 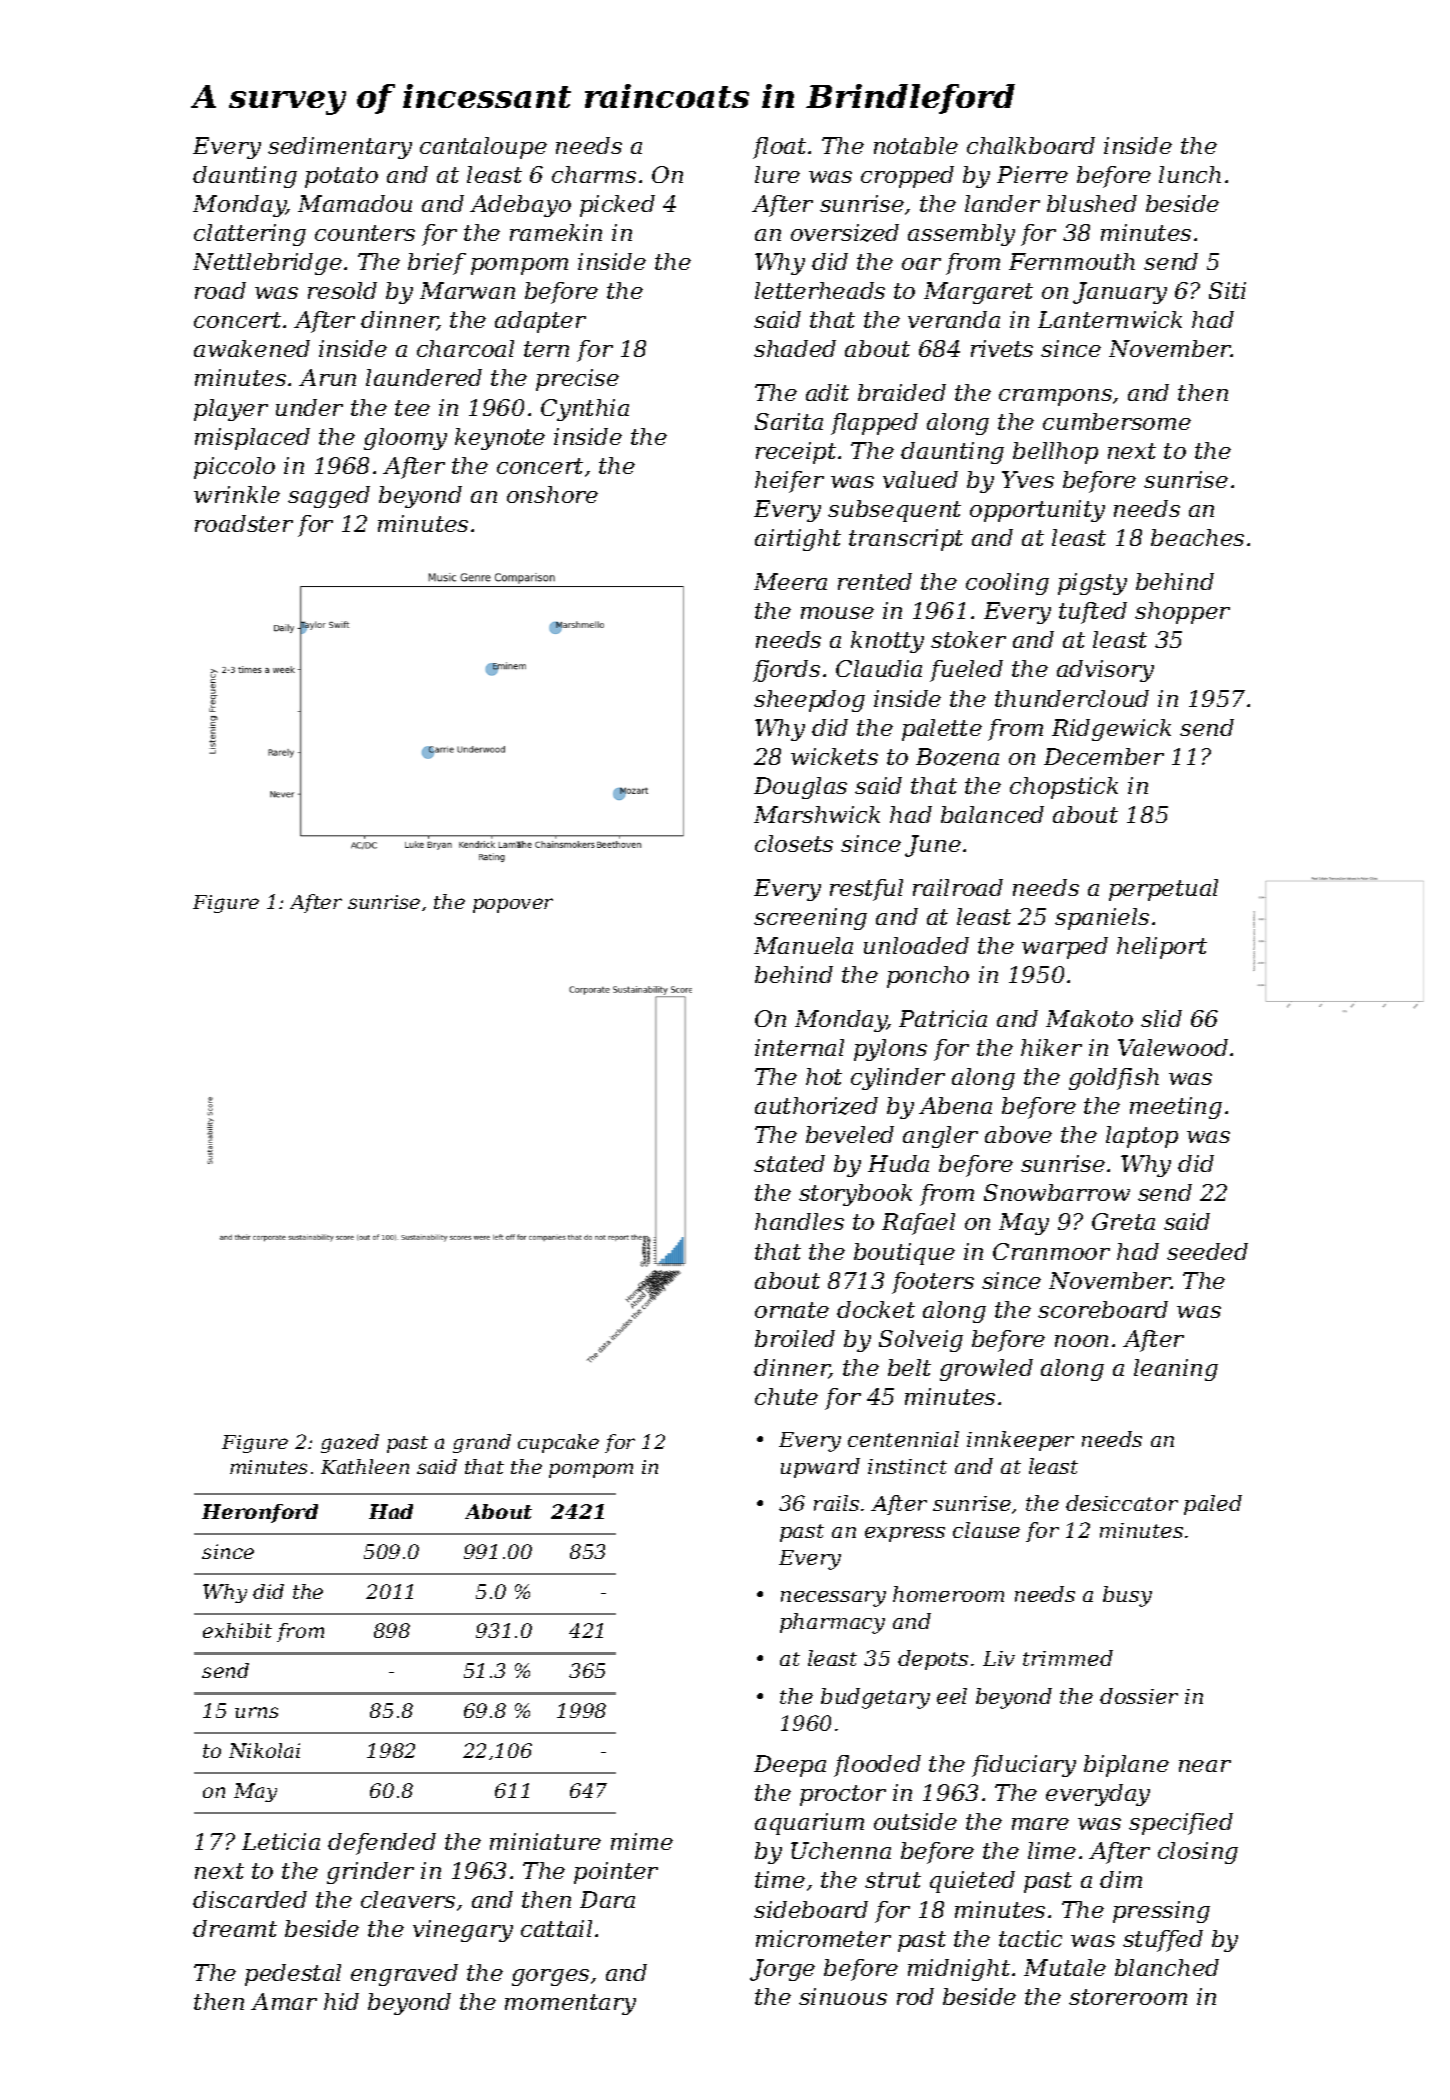 I want to click on dreamt, so click(x=235, y=1928).
